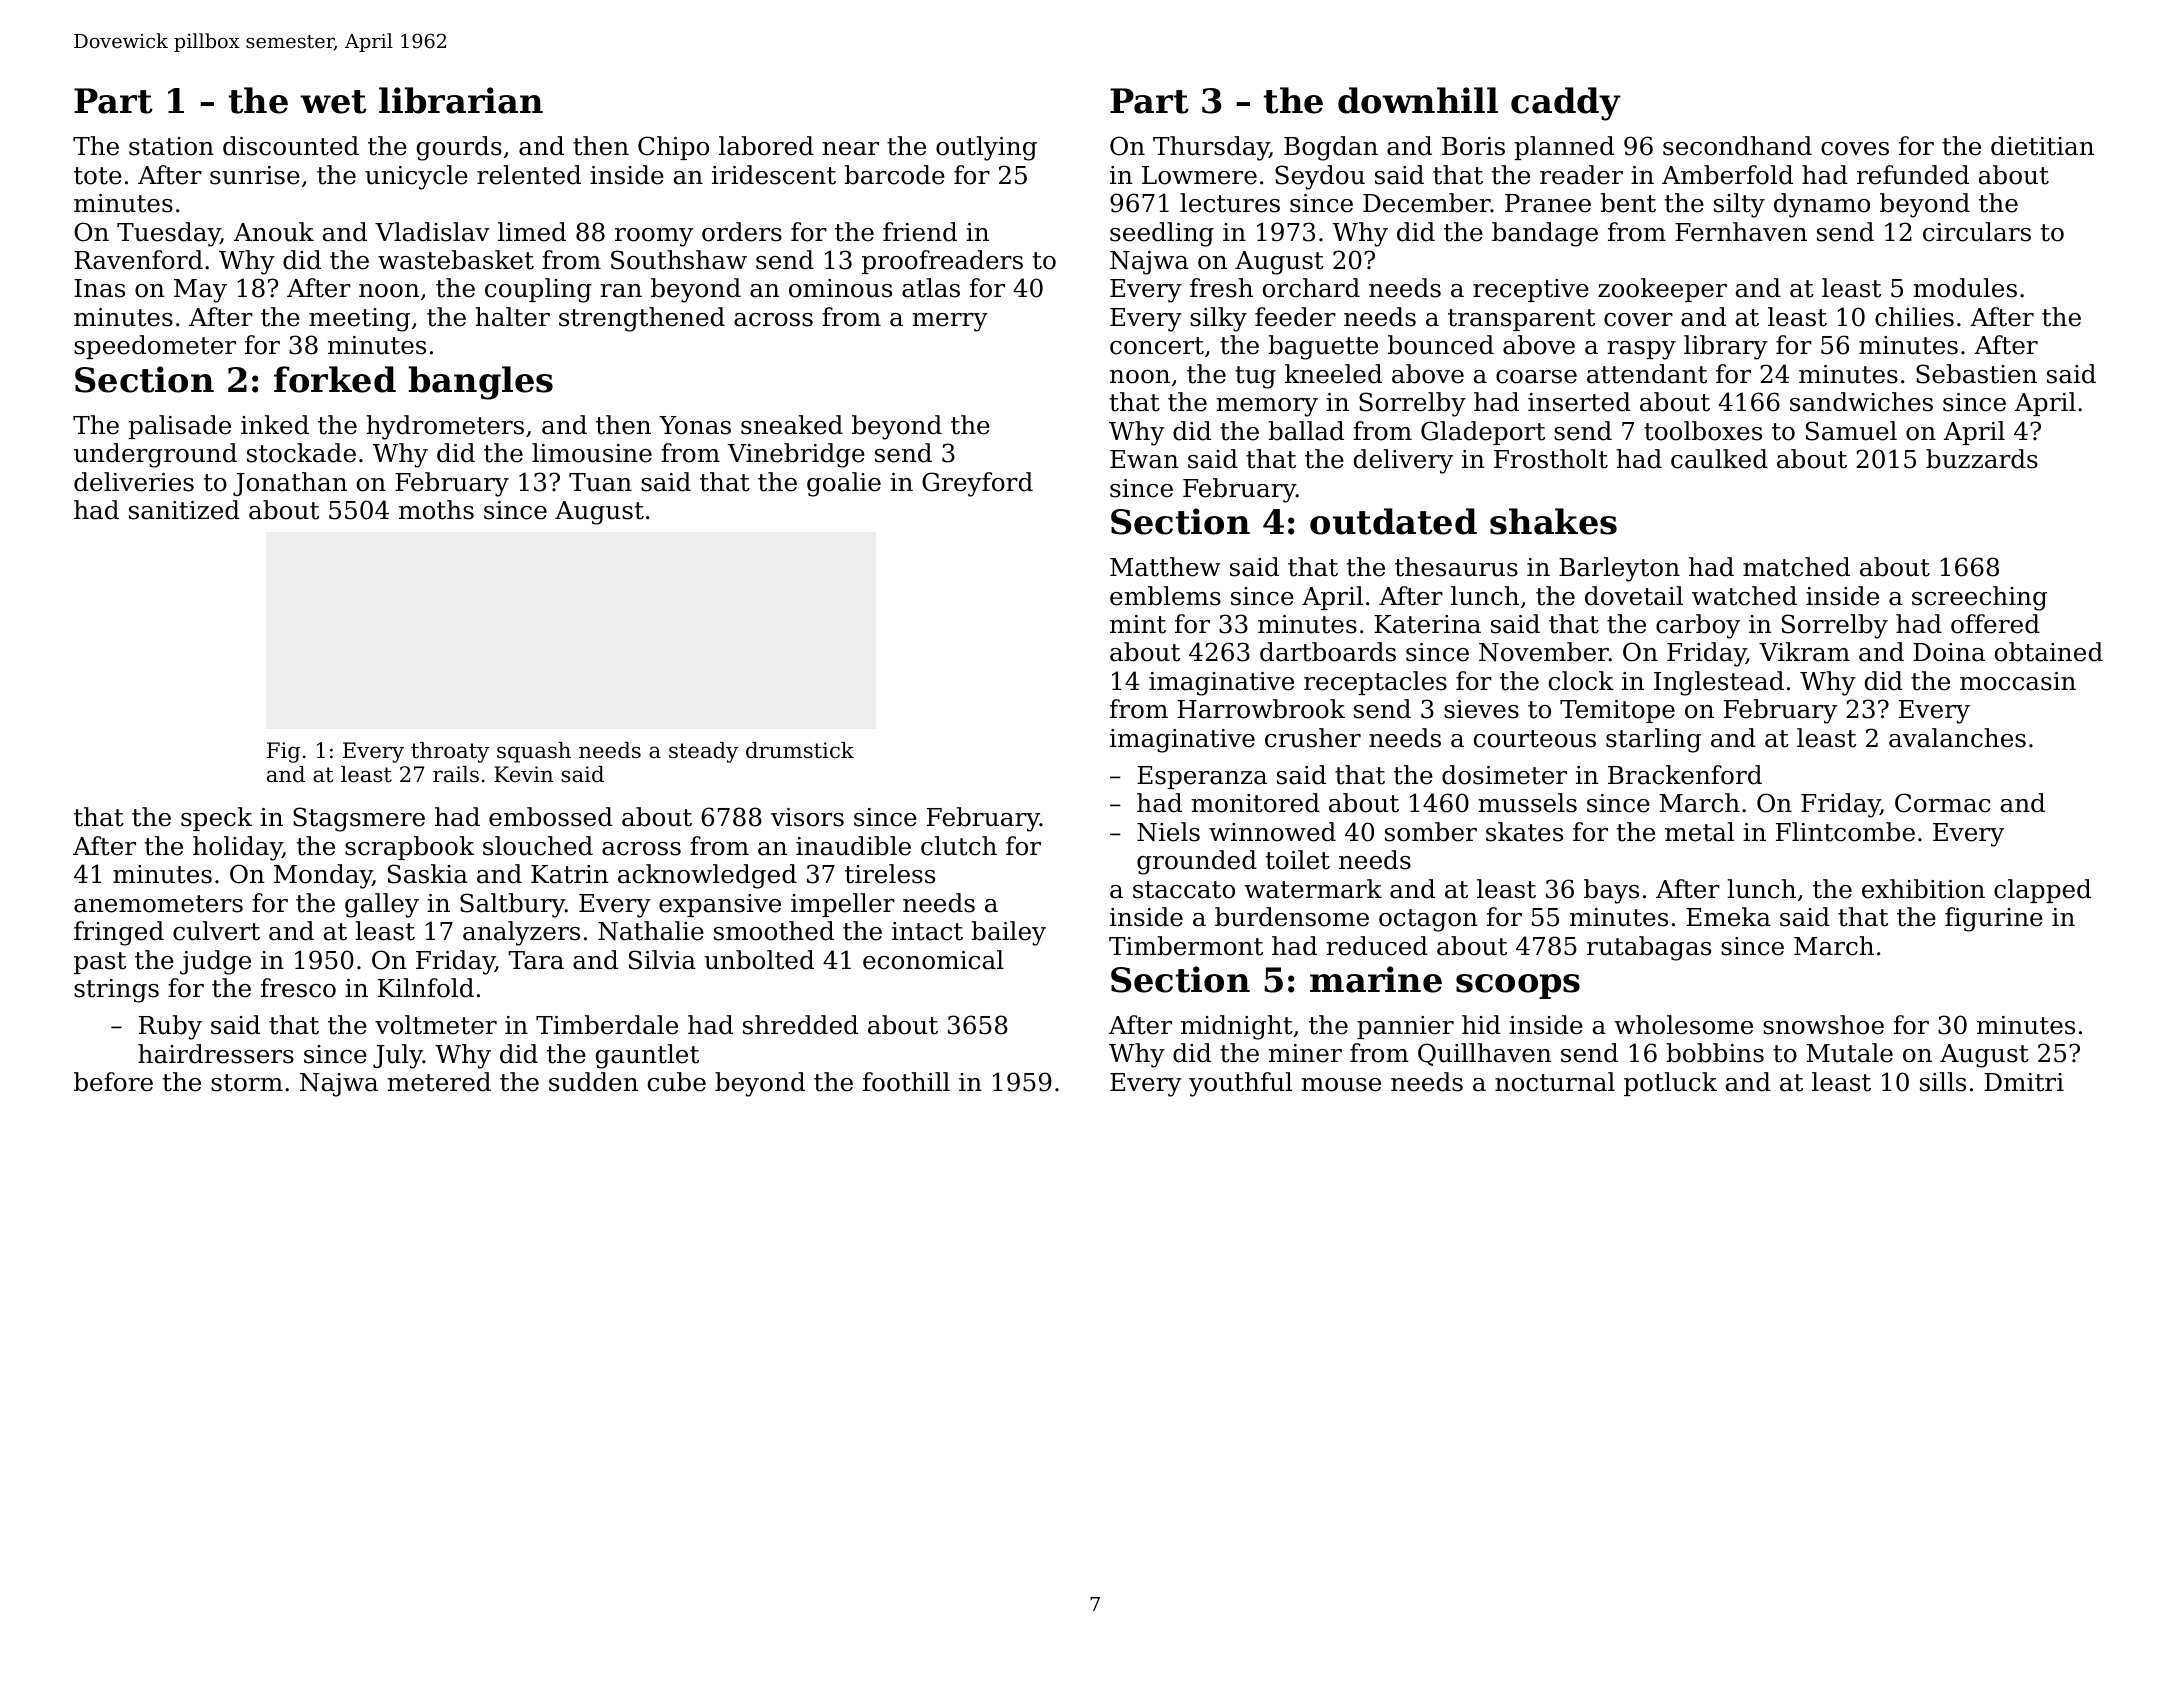 Image resolution: width=2178 pixels, height=1683 pixels. What do you see at coordinates (1913, 175) in the screenshot?
I see `refunded` at bounding box center [1913, 175].
